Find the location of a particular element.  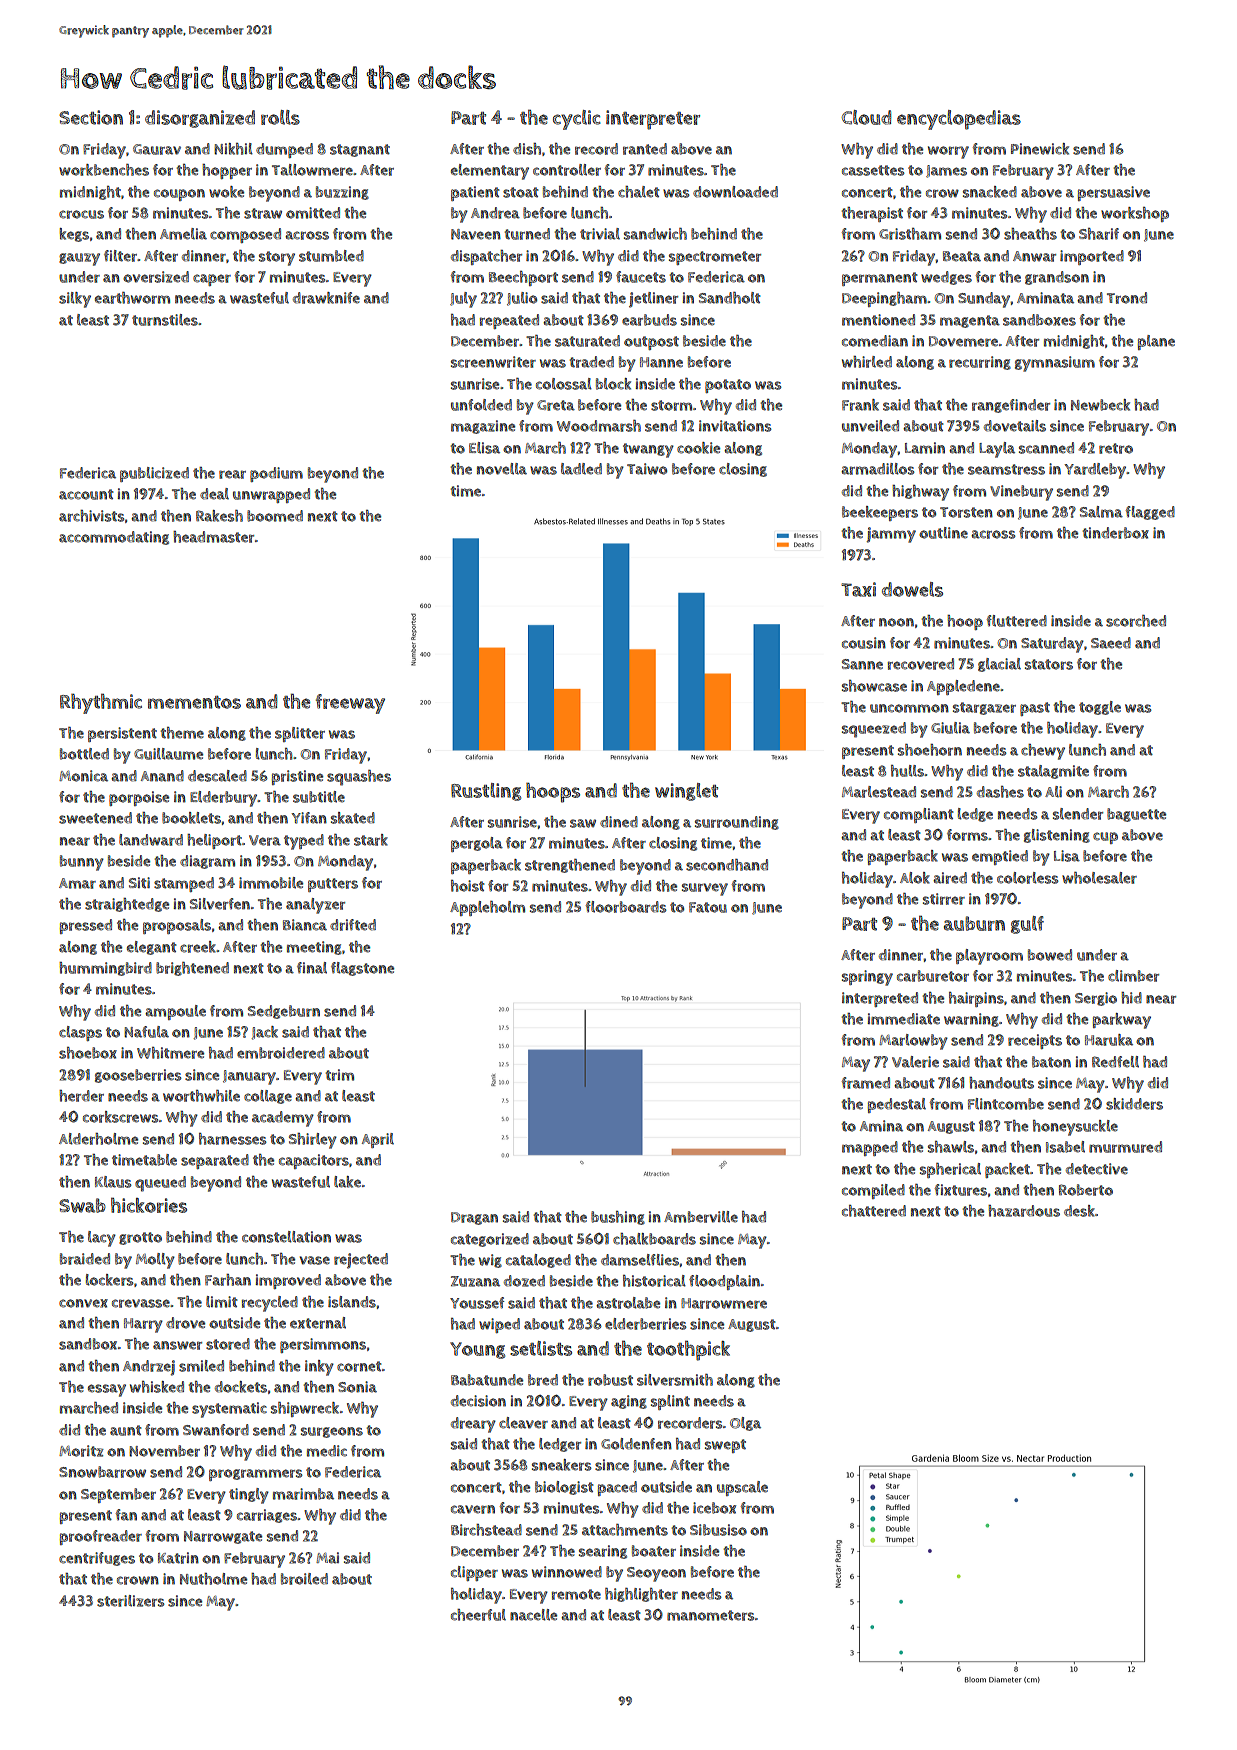

centrifuges is located at coordinates (97, 1559).
